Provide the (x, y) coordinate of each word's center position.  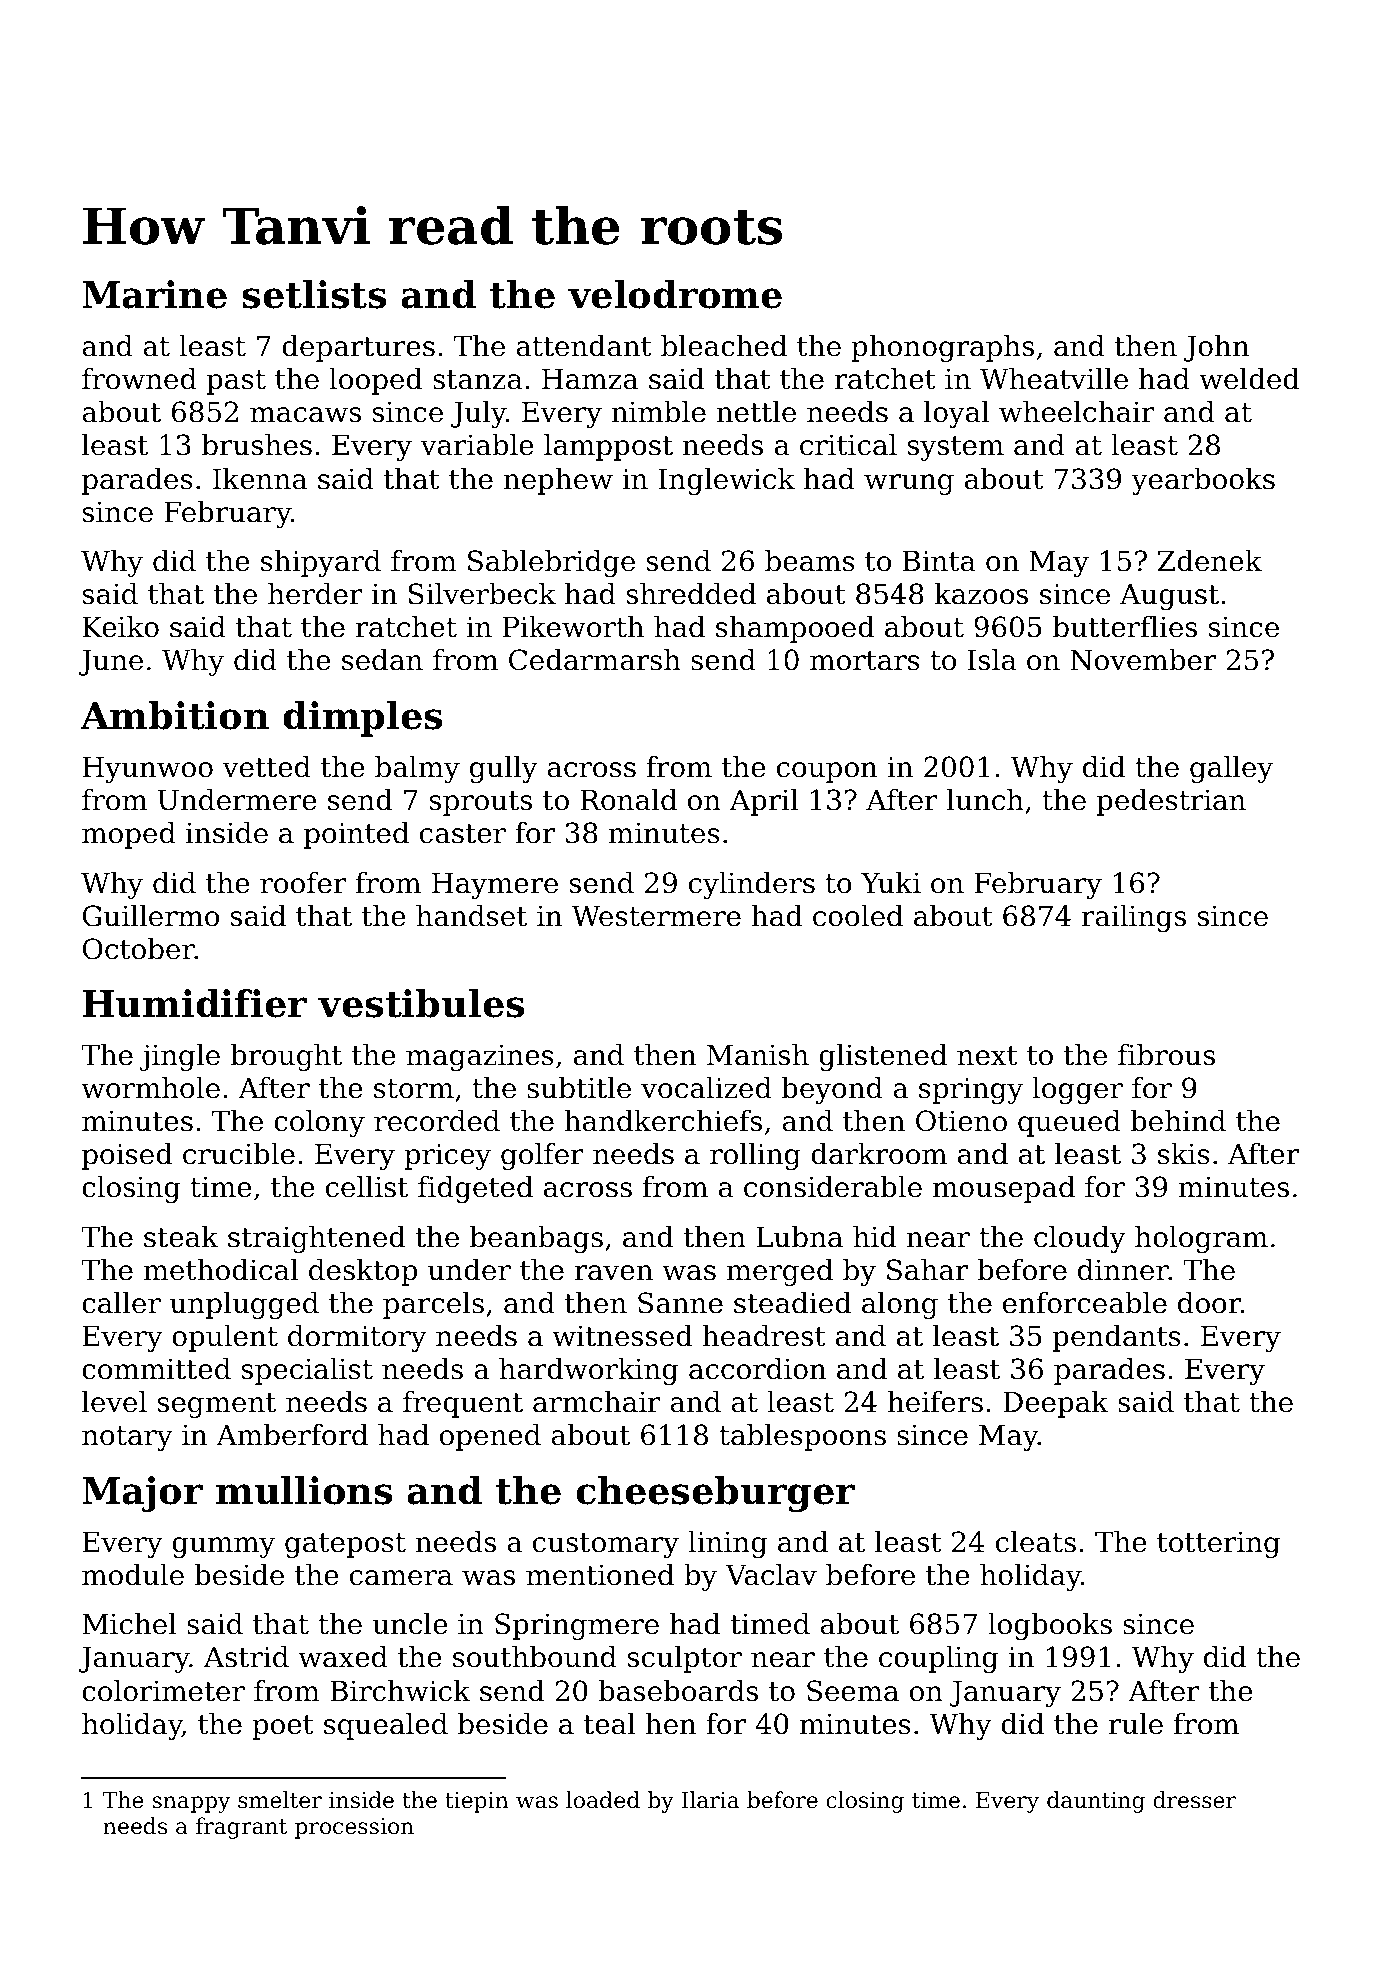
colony (319, 1123)
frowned (139, 379)
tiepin (477, 1802)
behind (1178, 1121)
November (1143, 660)
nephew (558, 481)
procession (354, 1828)
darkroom (879, 1154)
